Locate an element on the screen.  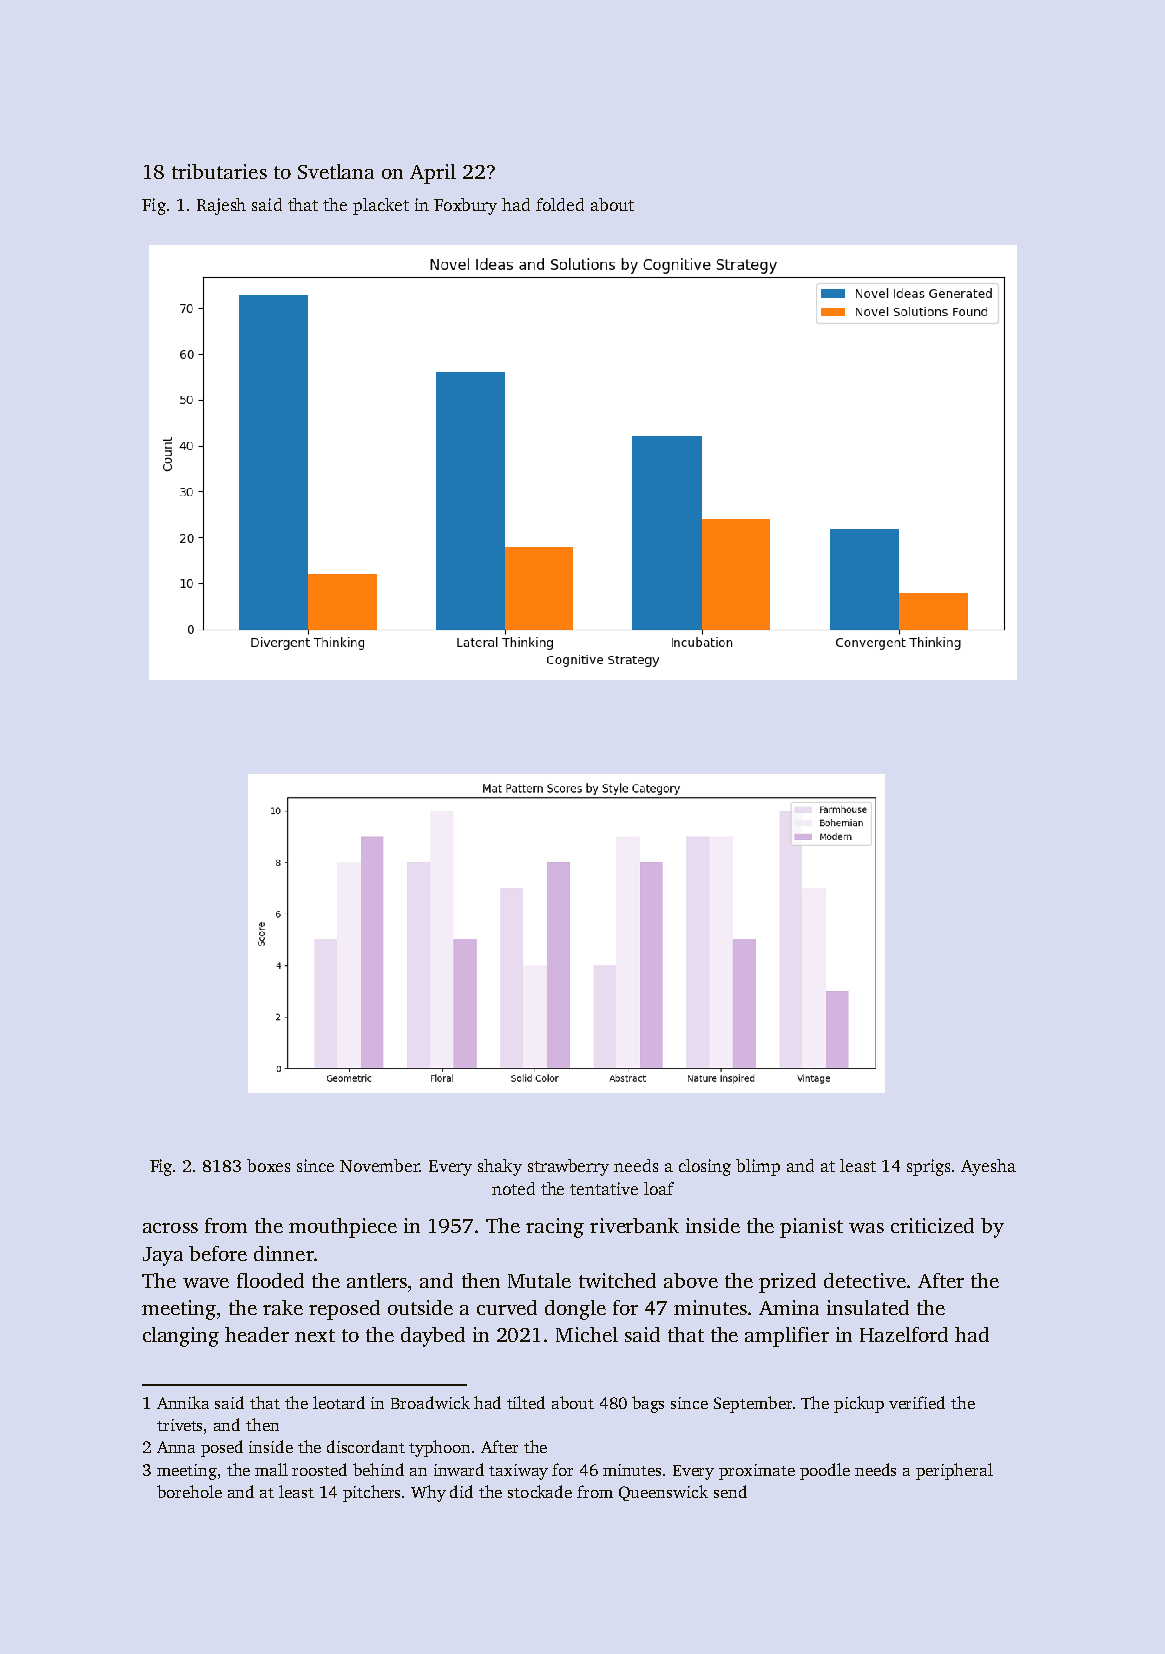
folded is located at coordinates (560, 204).
